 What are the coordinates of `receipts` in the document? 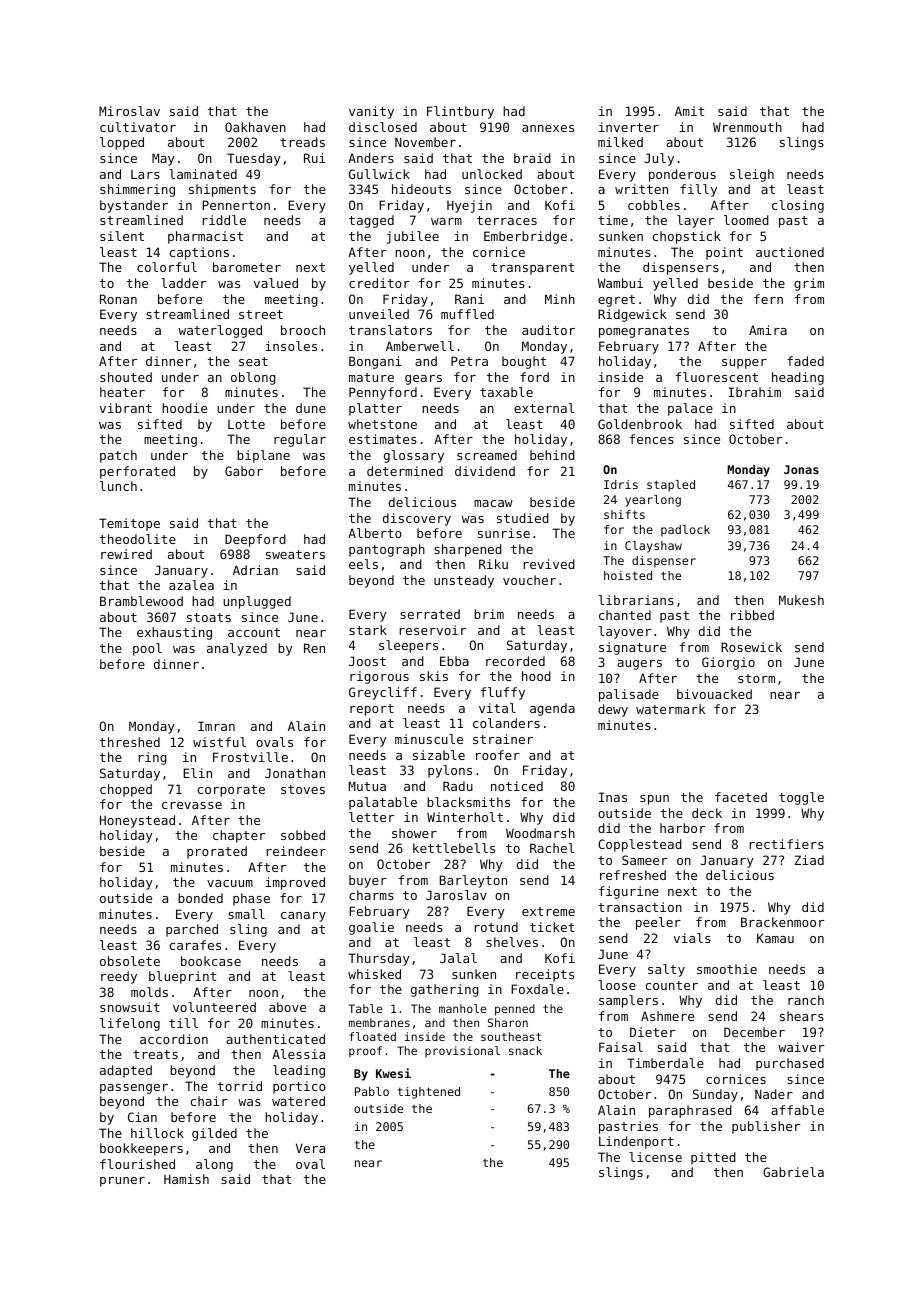 It's located at (545, 975).
